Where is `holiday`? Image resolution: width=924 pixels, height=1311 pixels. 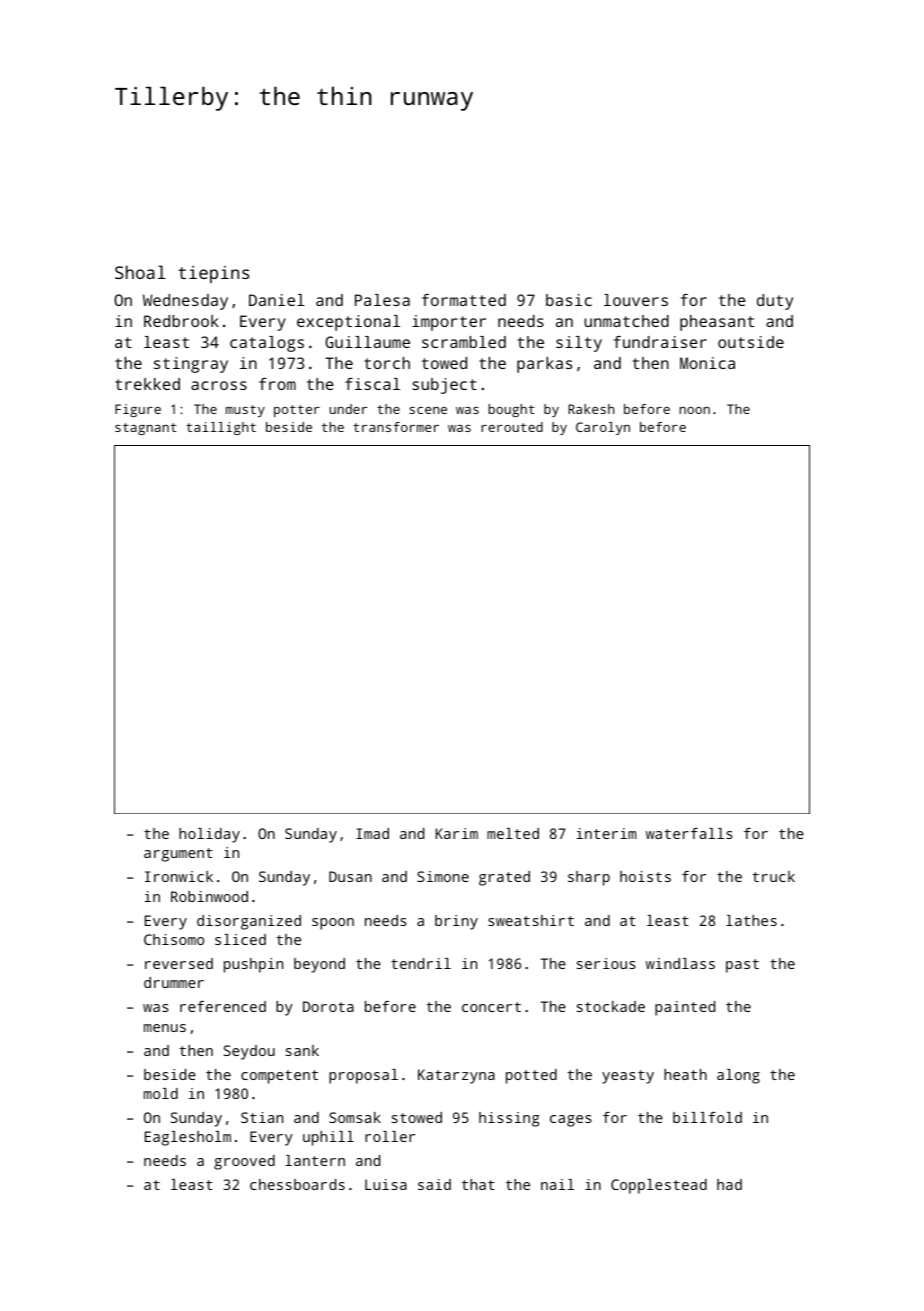
holiday is located at coordinates (209, 835).
